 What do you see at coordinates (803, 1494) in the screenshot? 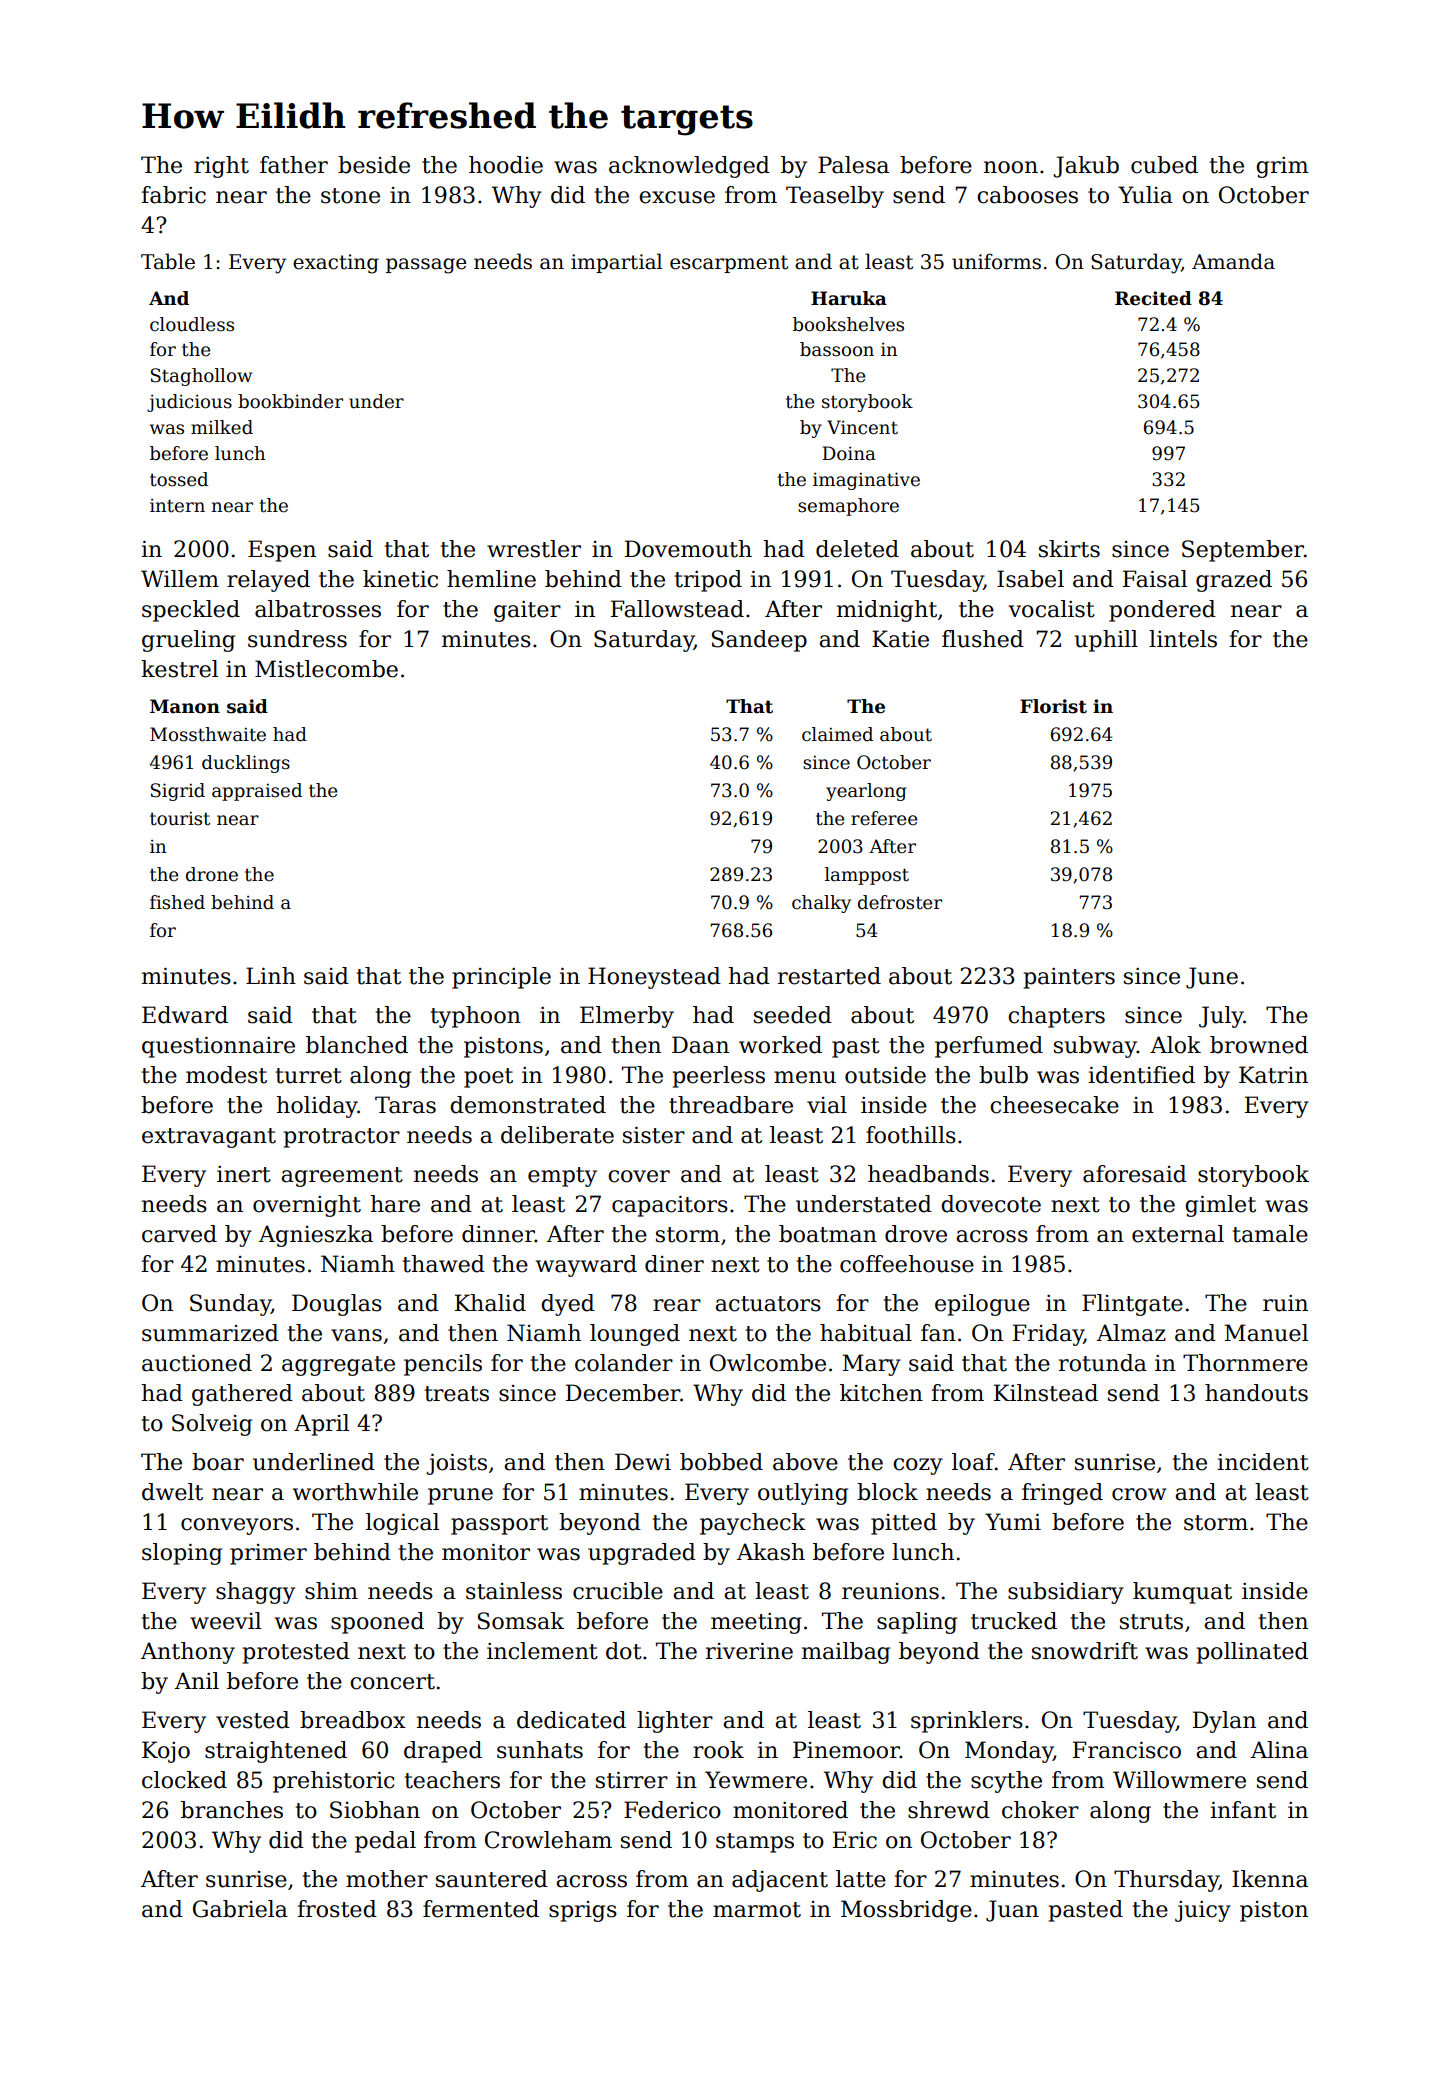
I see `outlying` at bounding box center [803, 1494].
